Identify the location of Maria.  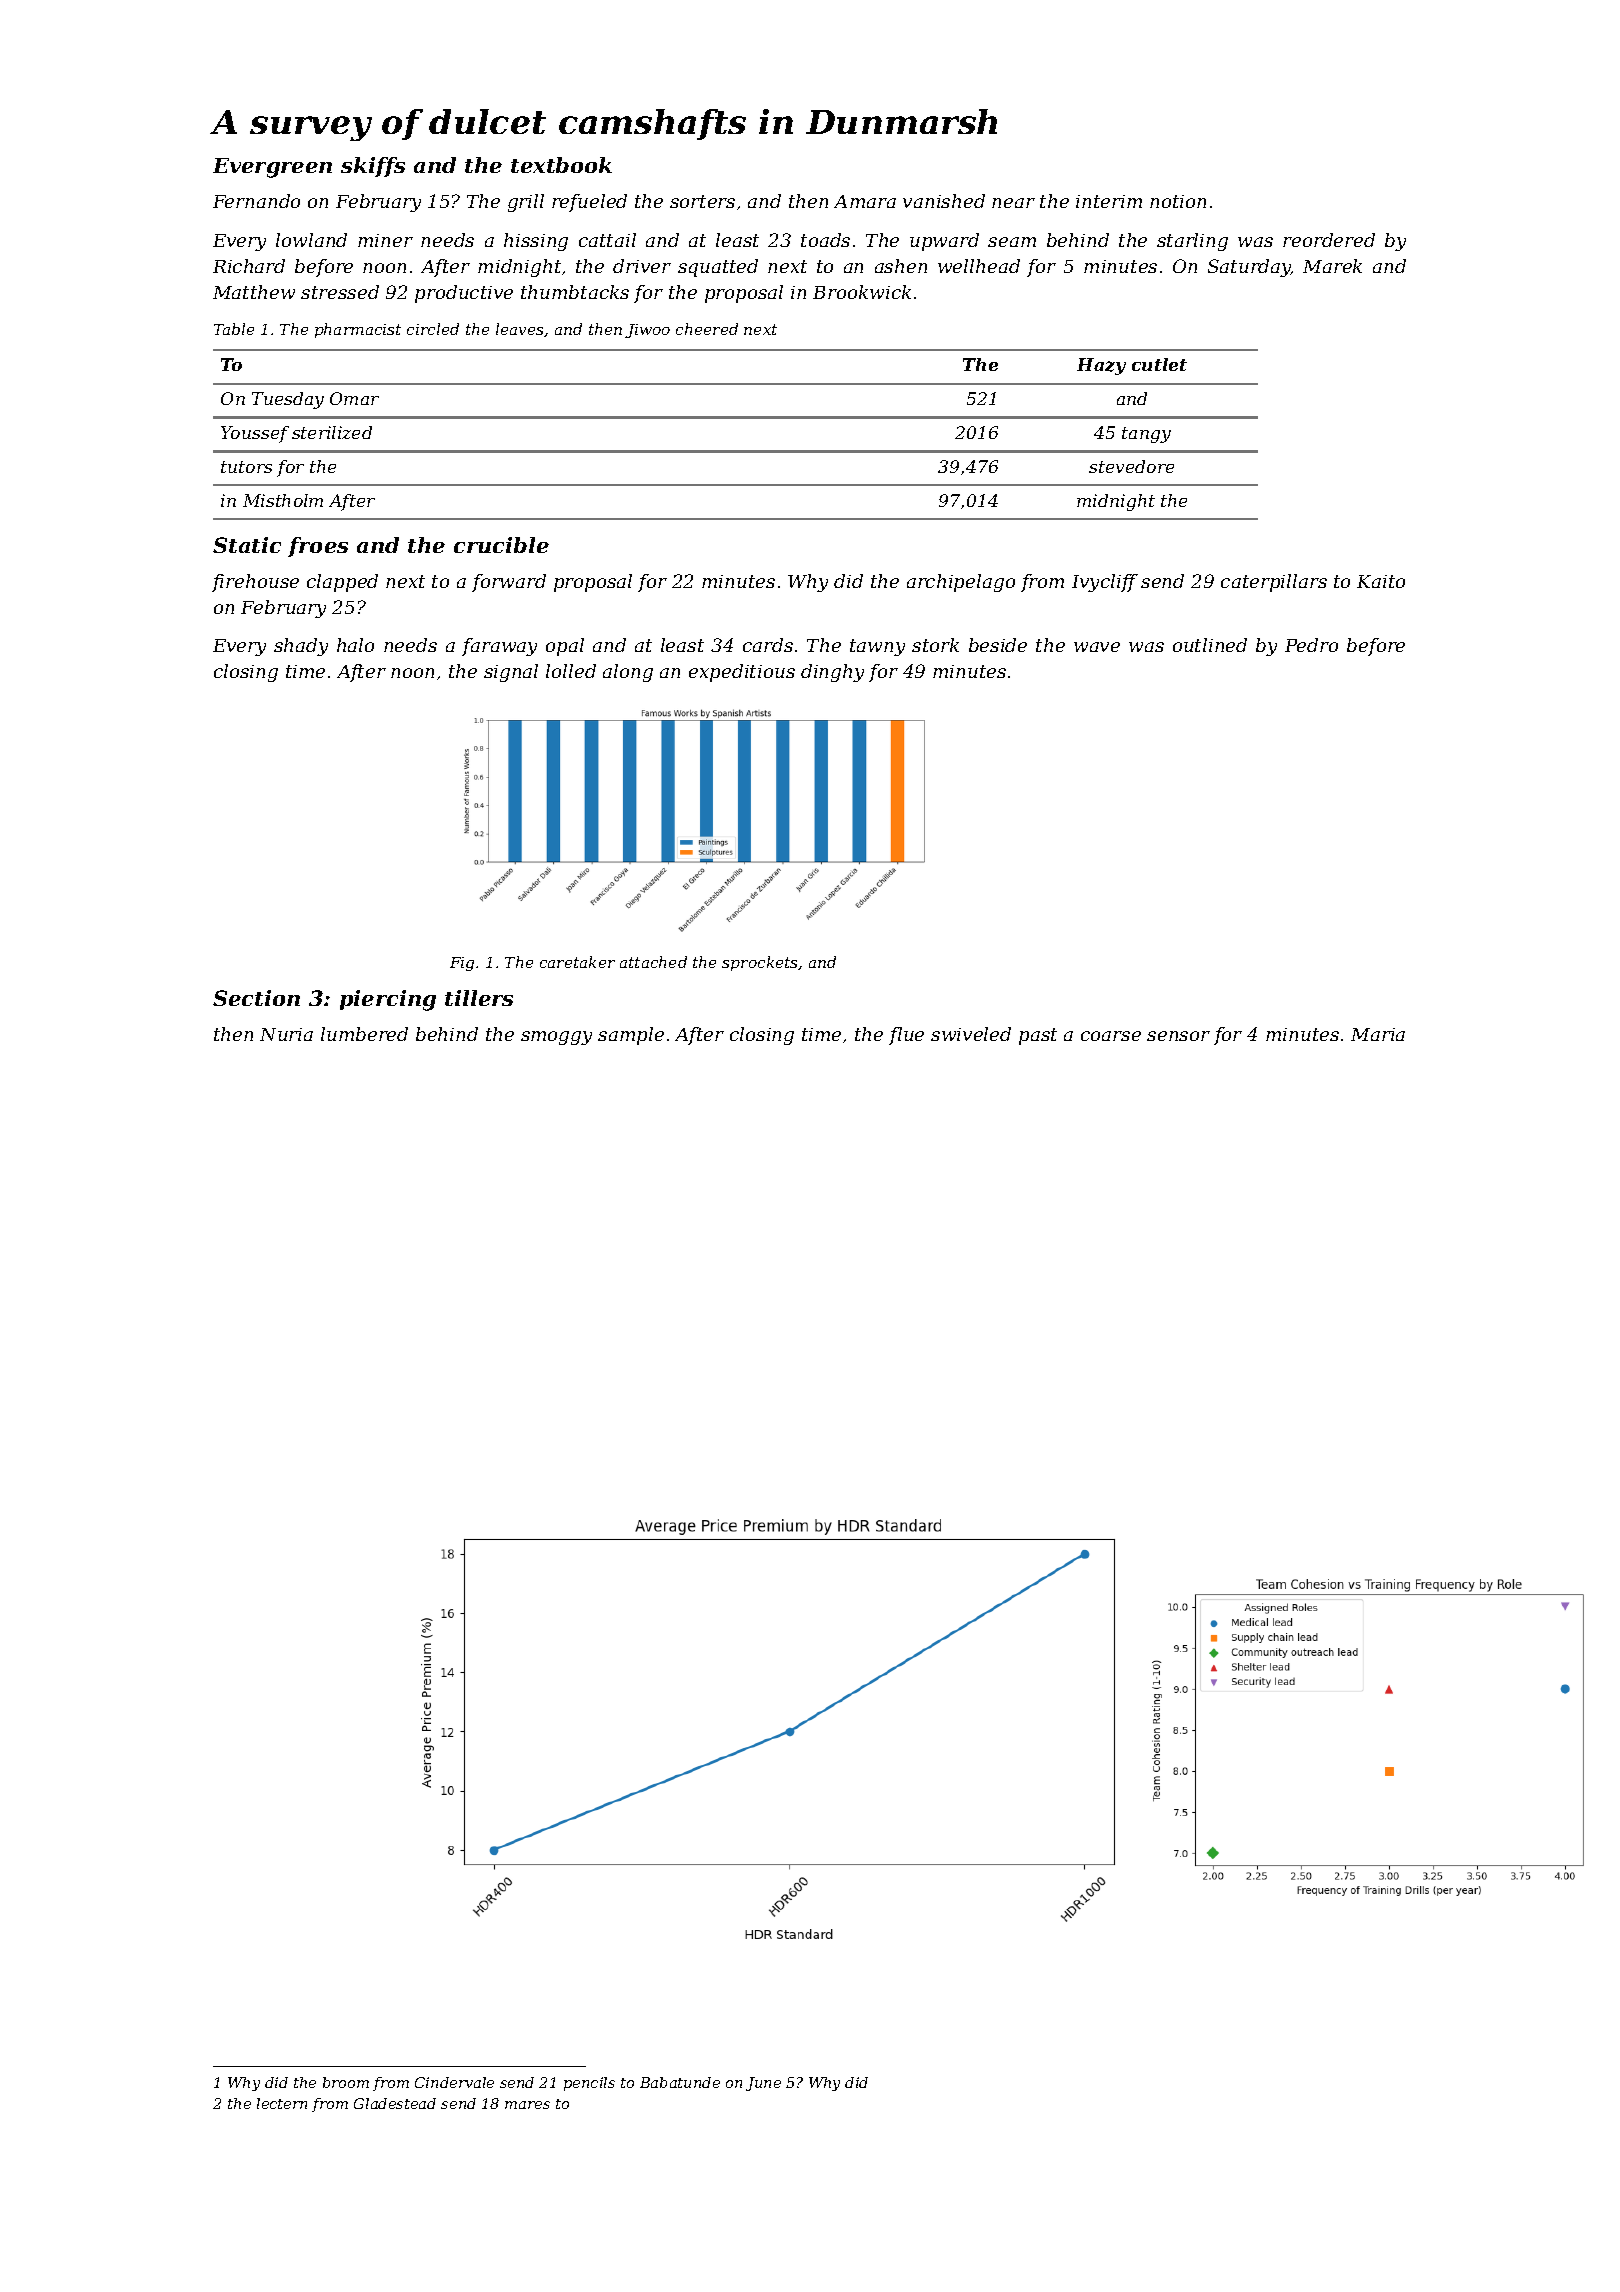
(1378, 1034).
